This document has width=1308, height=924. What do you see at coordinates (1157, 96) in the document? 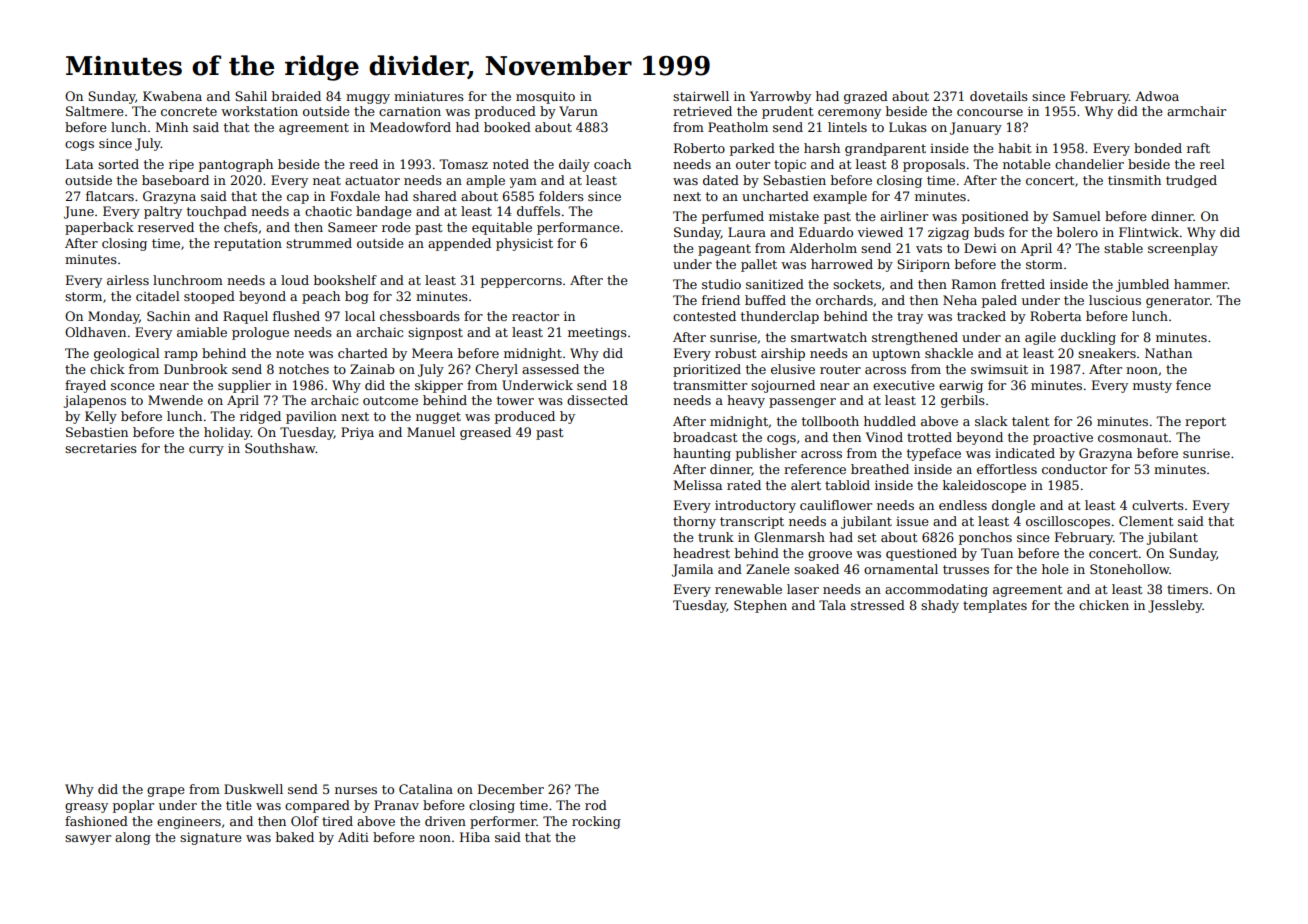
I see `Adwoa` at bounding box center [1157, 96].
